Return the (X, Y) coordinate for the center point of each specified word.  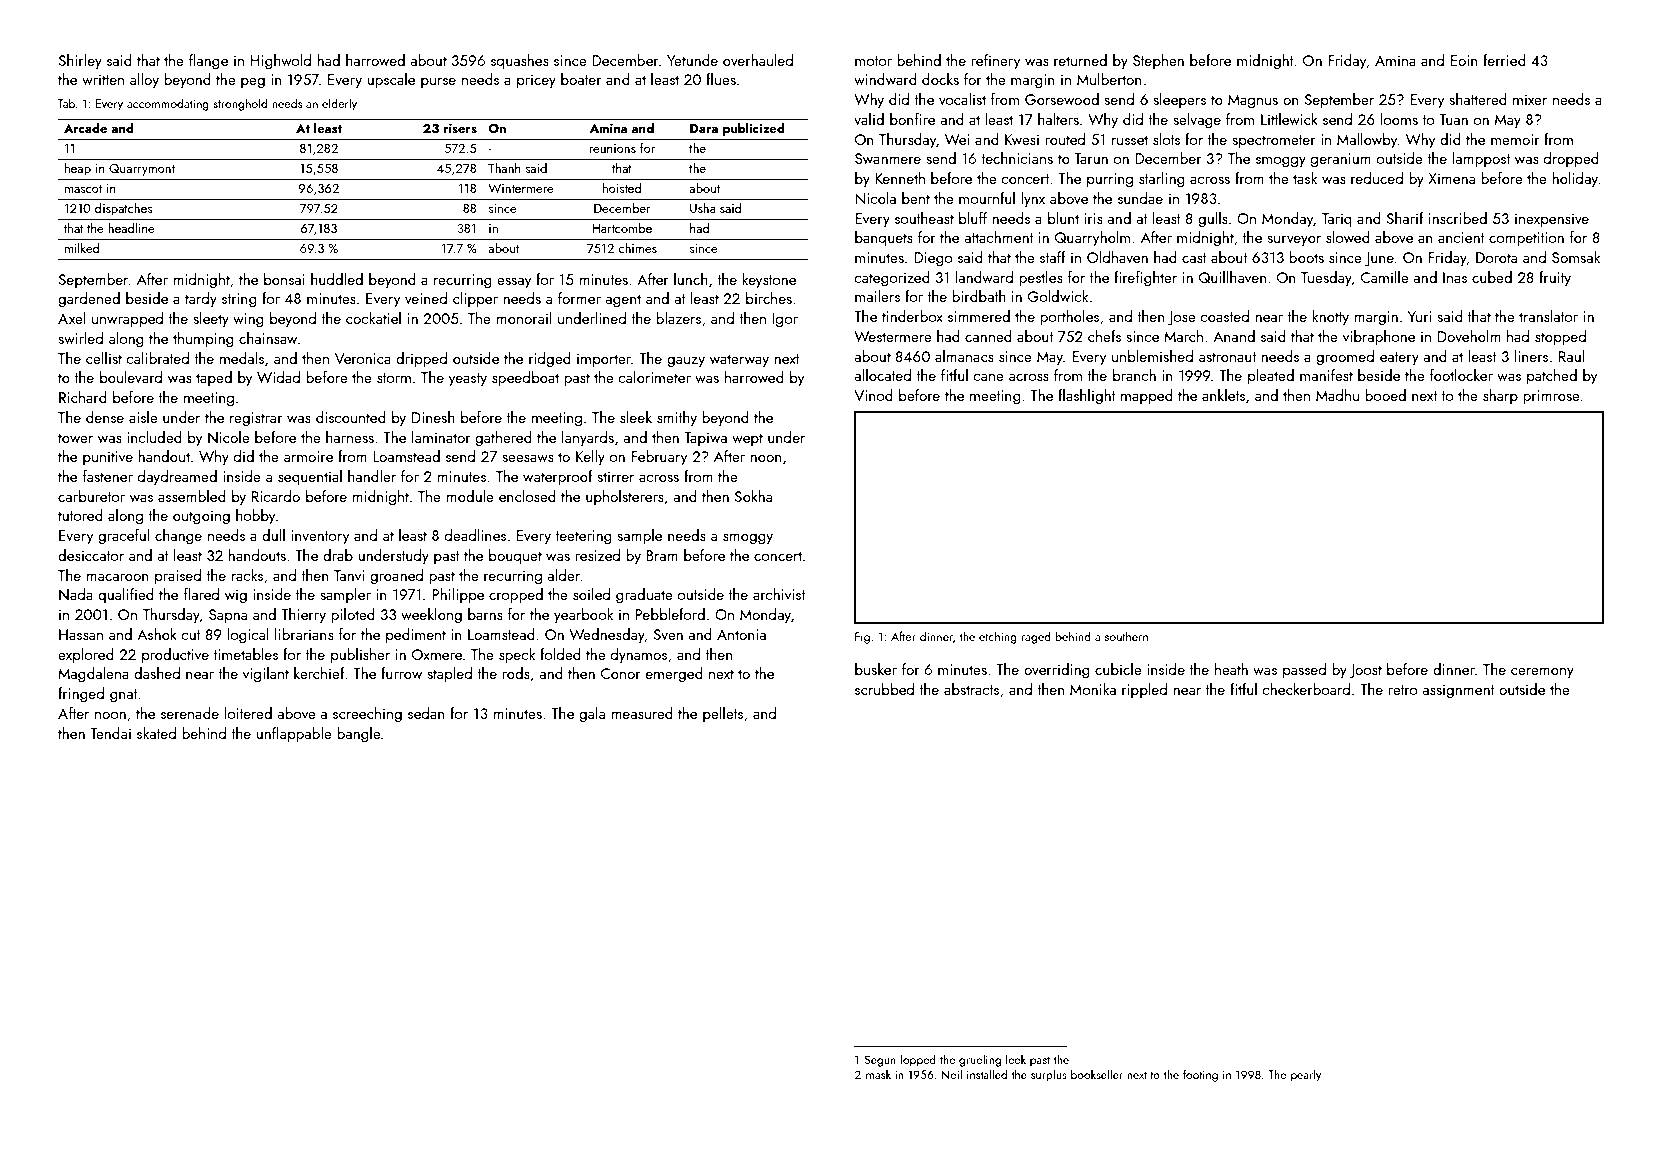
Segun (880, 1061)
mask (878, 1074)
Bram (662, 555)
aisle (143, 417)
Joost (1365, 671)
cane (988, 377)
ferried (1504, 60)
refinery (995, 62)
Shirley (80, 62)
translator (1548, 316)
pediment (416, 635)
